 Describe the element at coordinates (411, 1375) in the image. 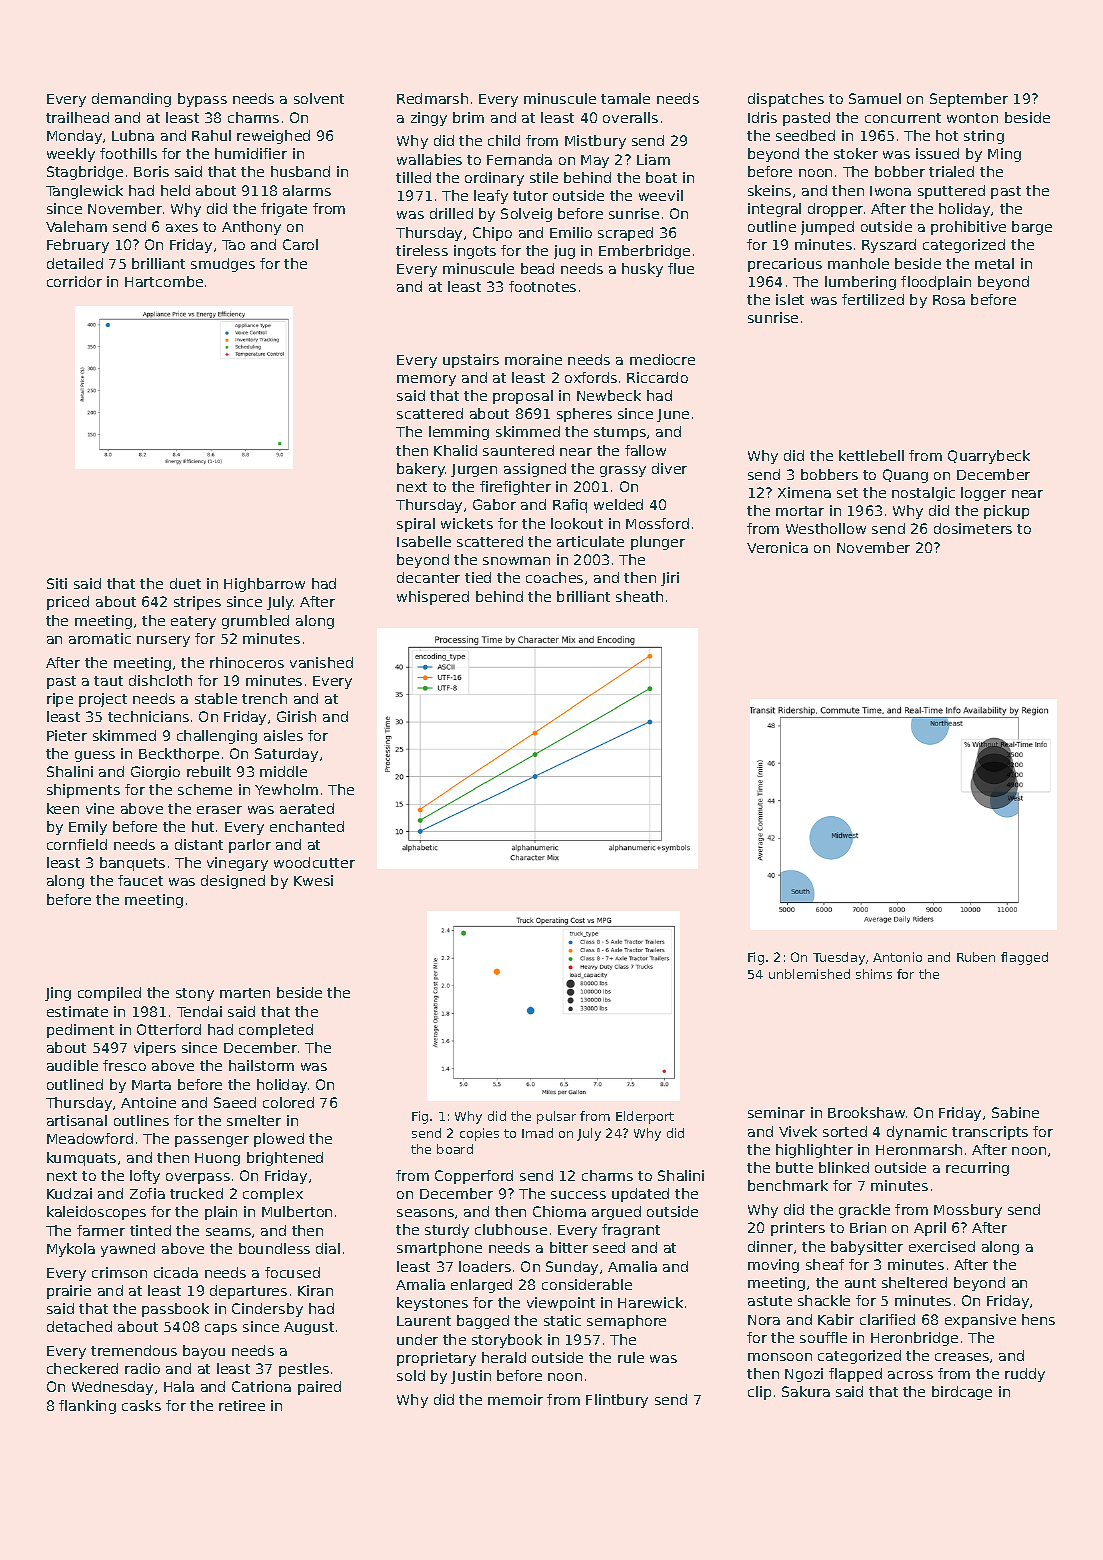

I see `sold` at that location.
